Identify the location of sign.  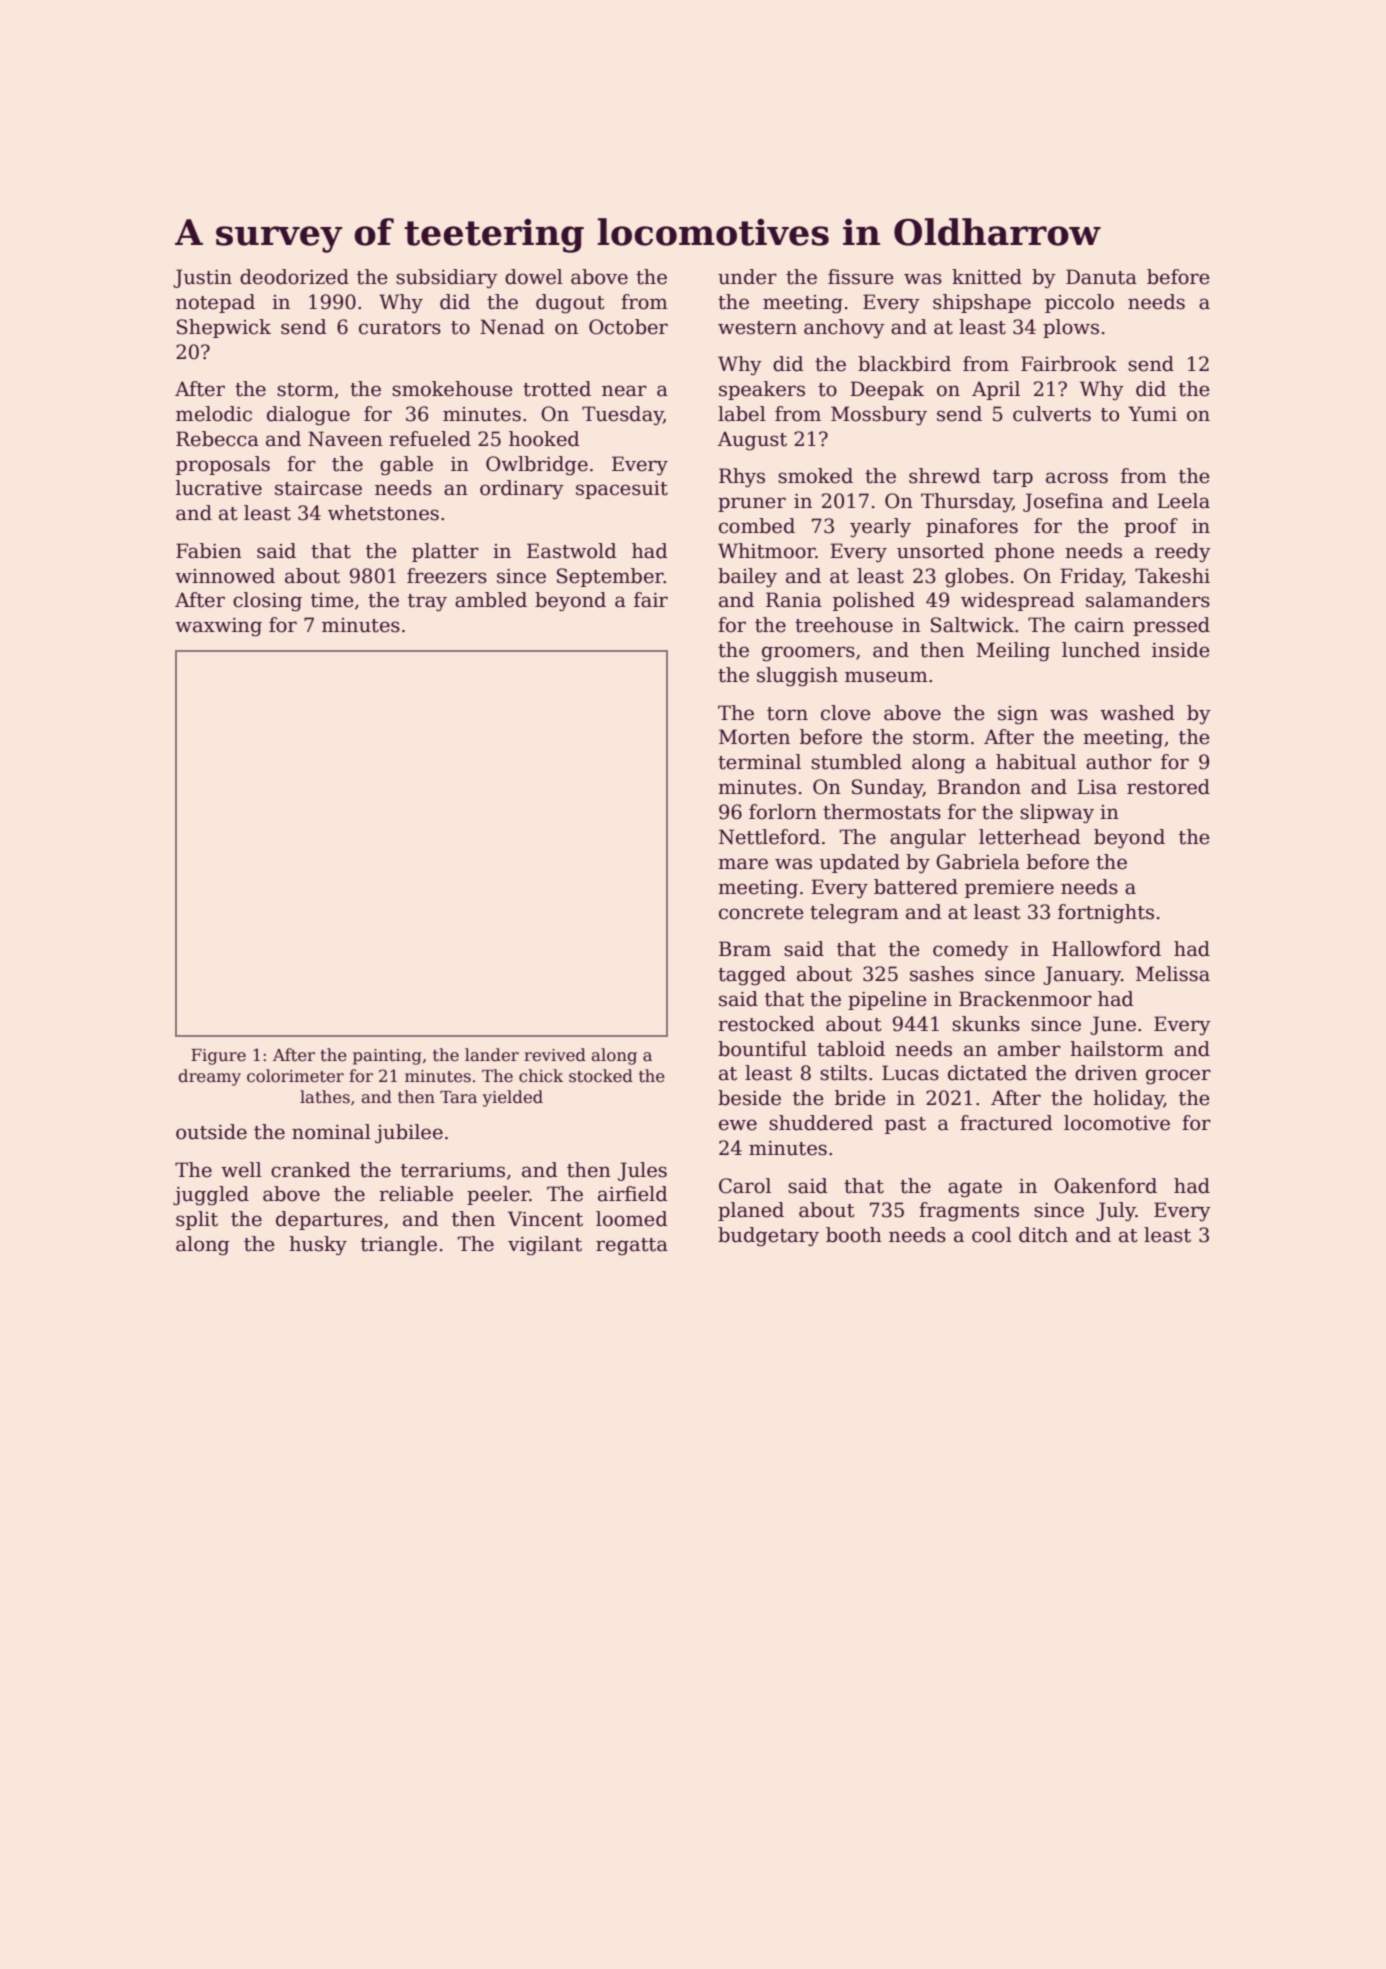
(1018, 715).
